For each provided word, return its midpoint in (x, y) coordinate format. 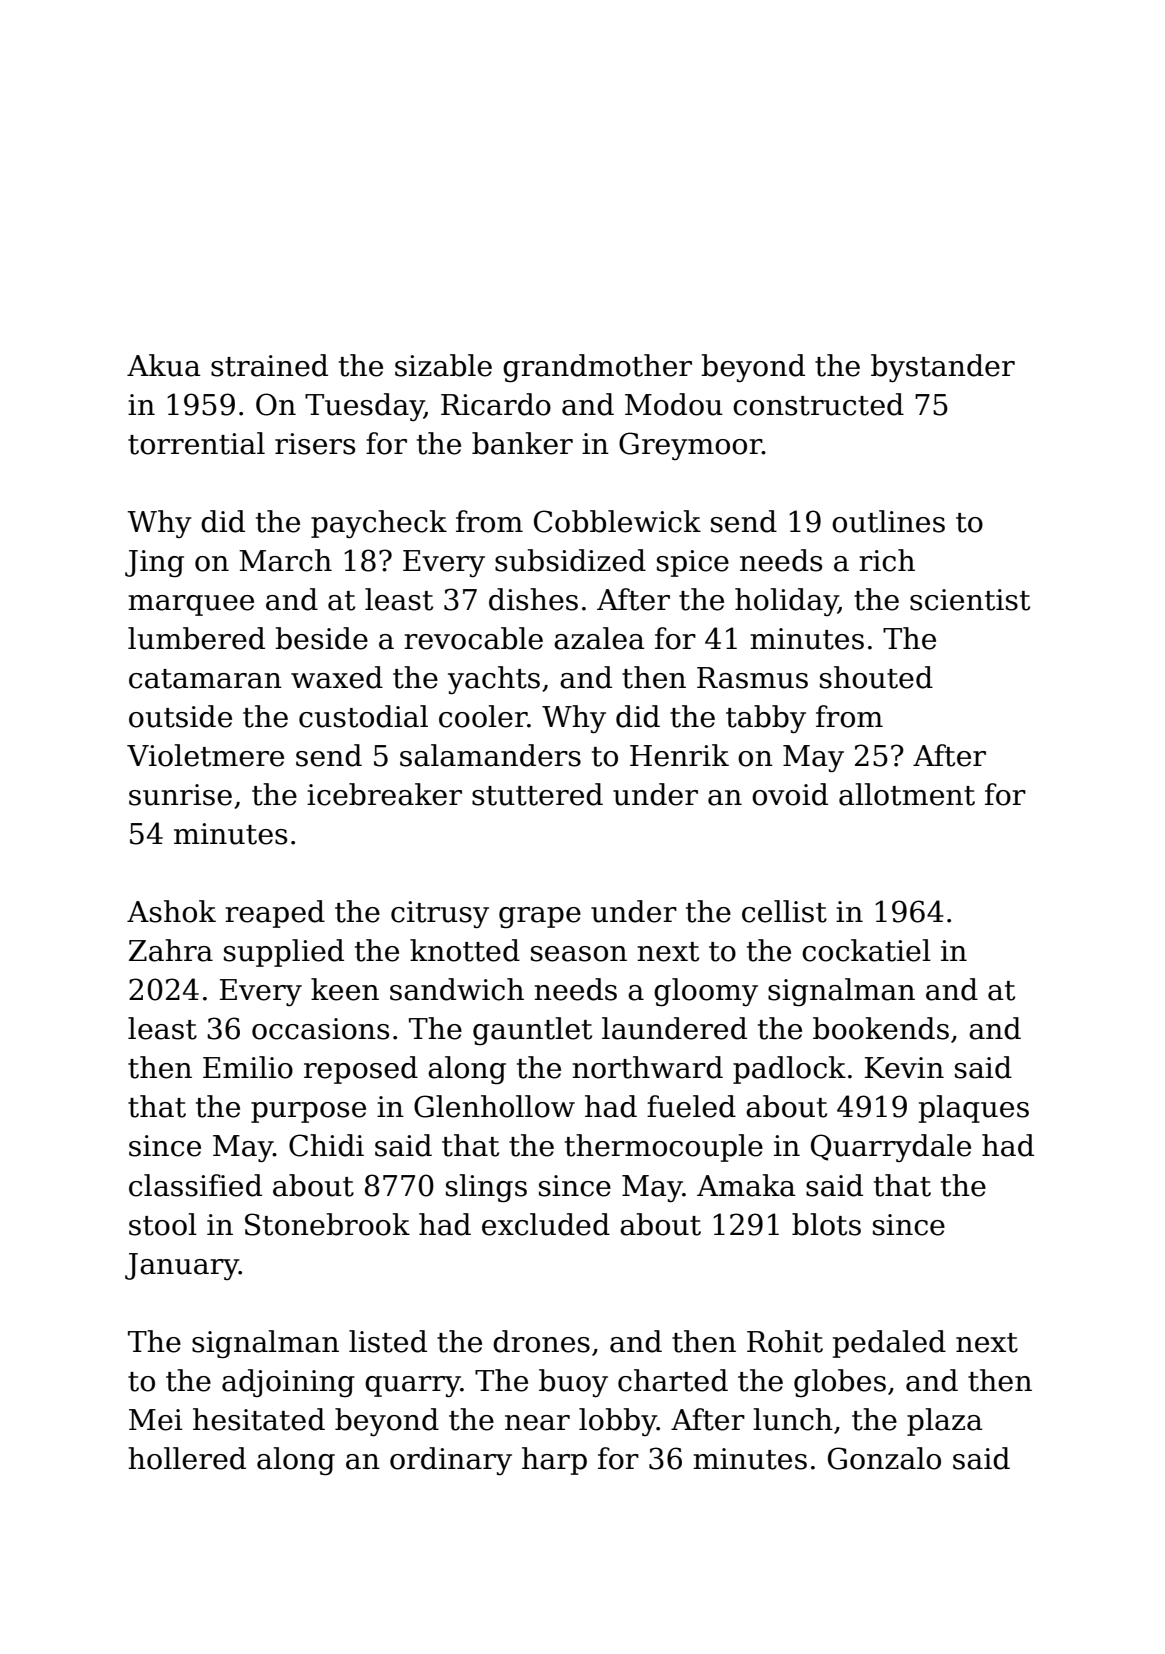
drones (541, 1341)
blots (826, 1224)
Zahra (171, 950)
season (579, 954)
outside (180, 716)
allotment (907, 794)
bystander (943, 368)
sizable (443, 365)
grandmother (597, 368)
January (182, 1266)
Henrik (679, 755)
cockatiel (866, 950)
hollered (187, 1458)
